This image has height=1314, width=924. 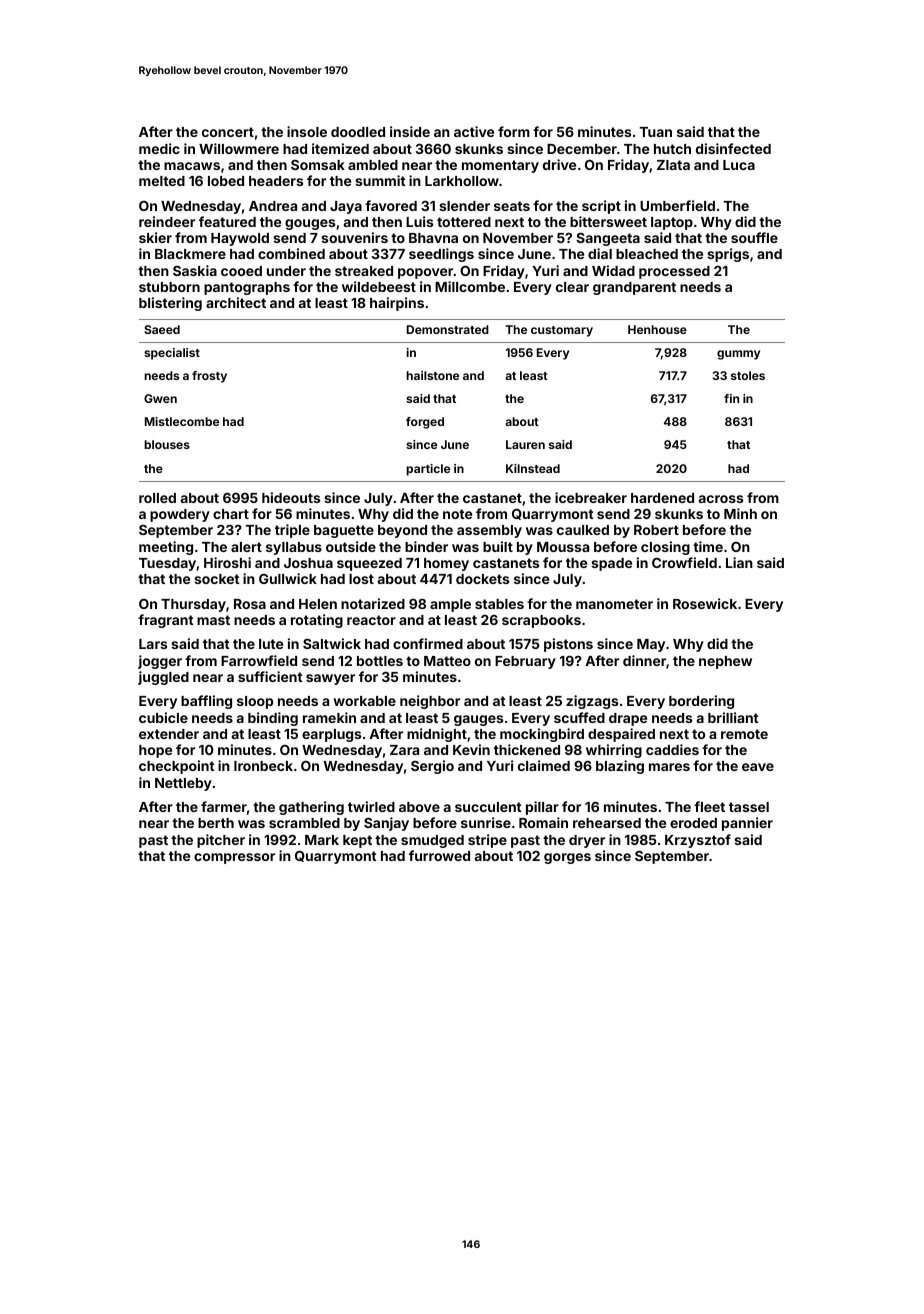 What do you see at coordinates (213, 620) in the image?
I see `mast` at bounding box center [213, 620].
